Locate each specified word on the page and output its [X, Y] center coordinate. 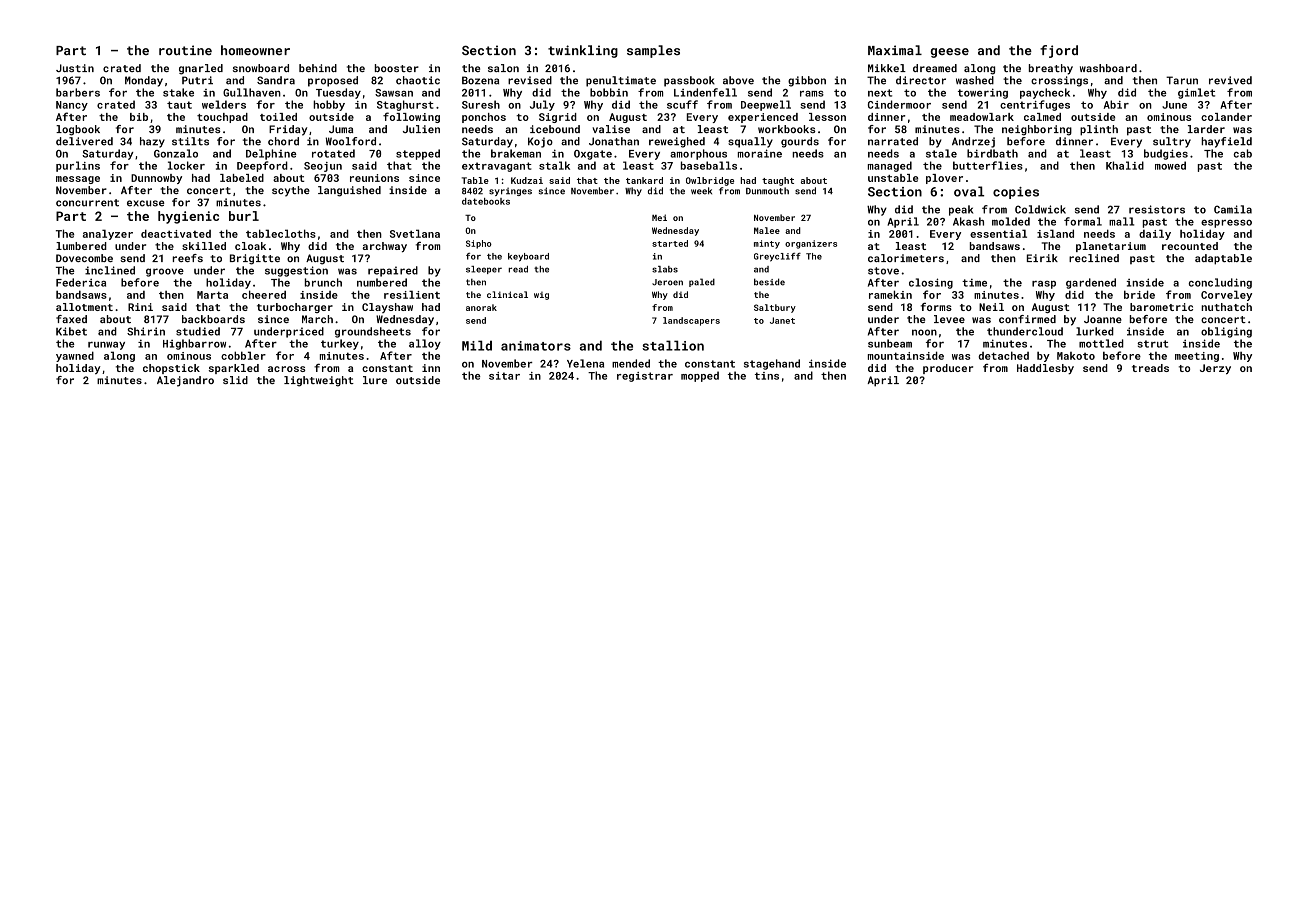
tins [767, 376]
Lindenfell [705, 92]
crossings [1059, 81]
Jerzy [1215, 369]
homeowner [255, 50]
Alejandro [185, 381]
